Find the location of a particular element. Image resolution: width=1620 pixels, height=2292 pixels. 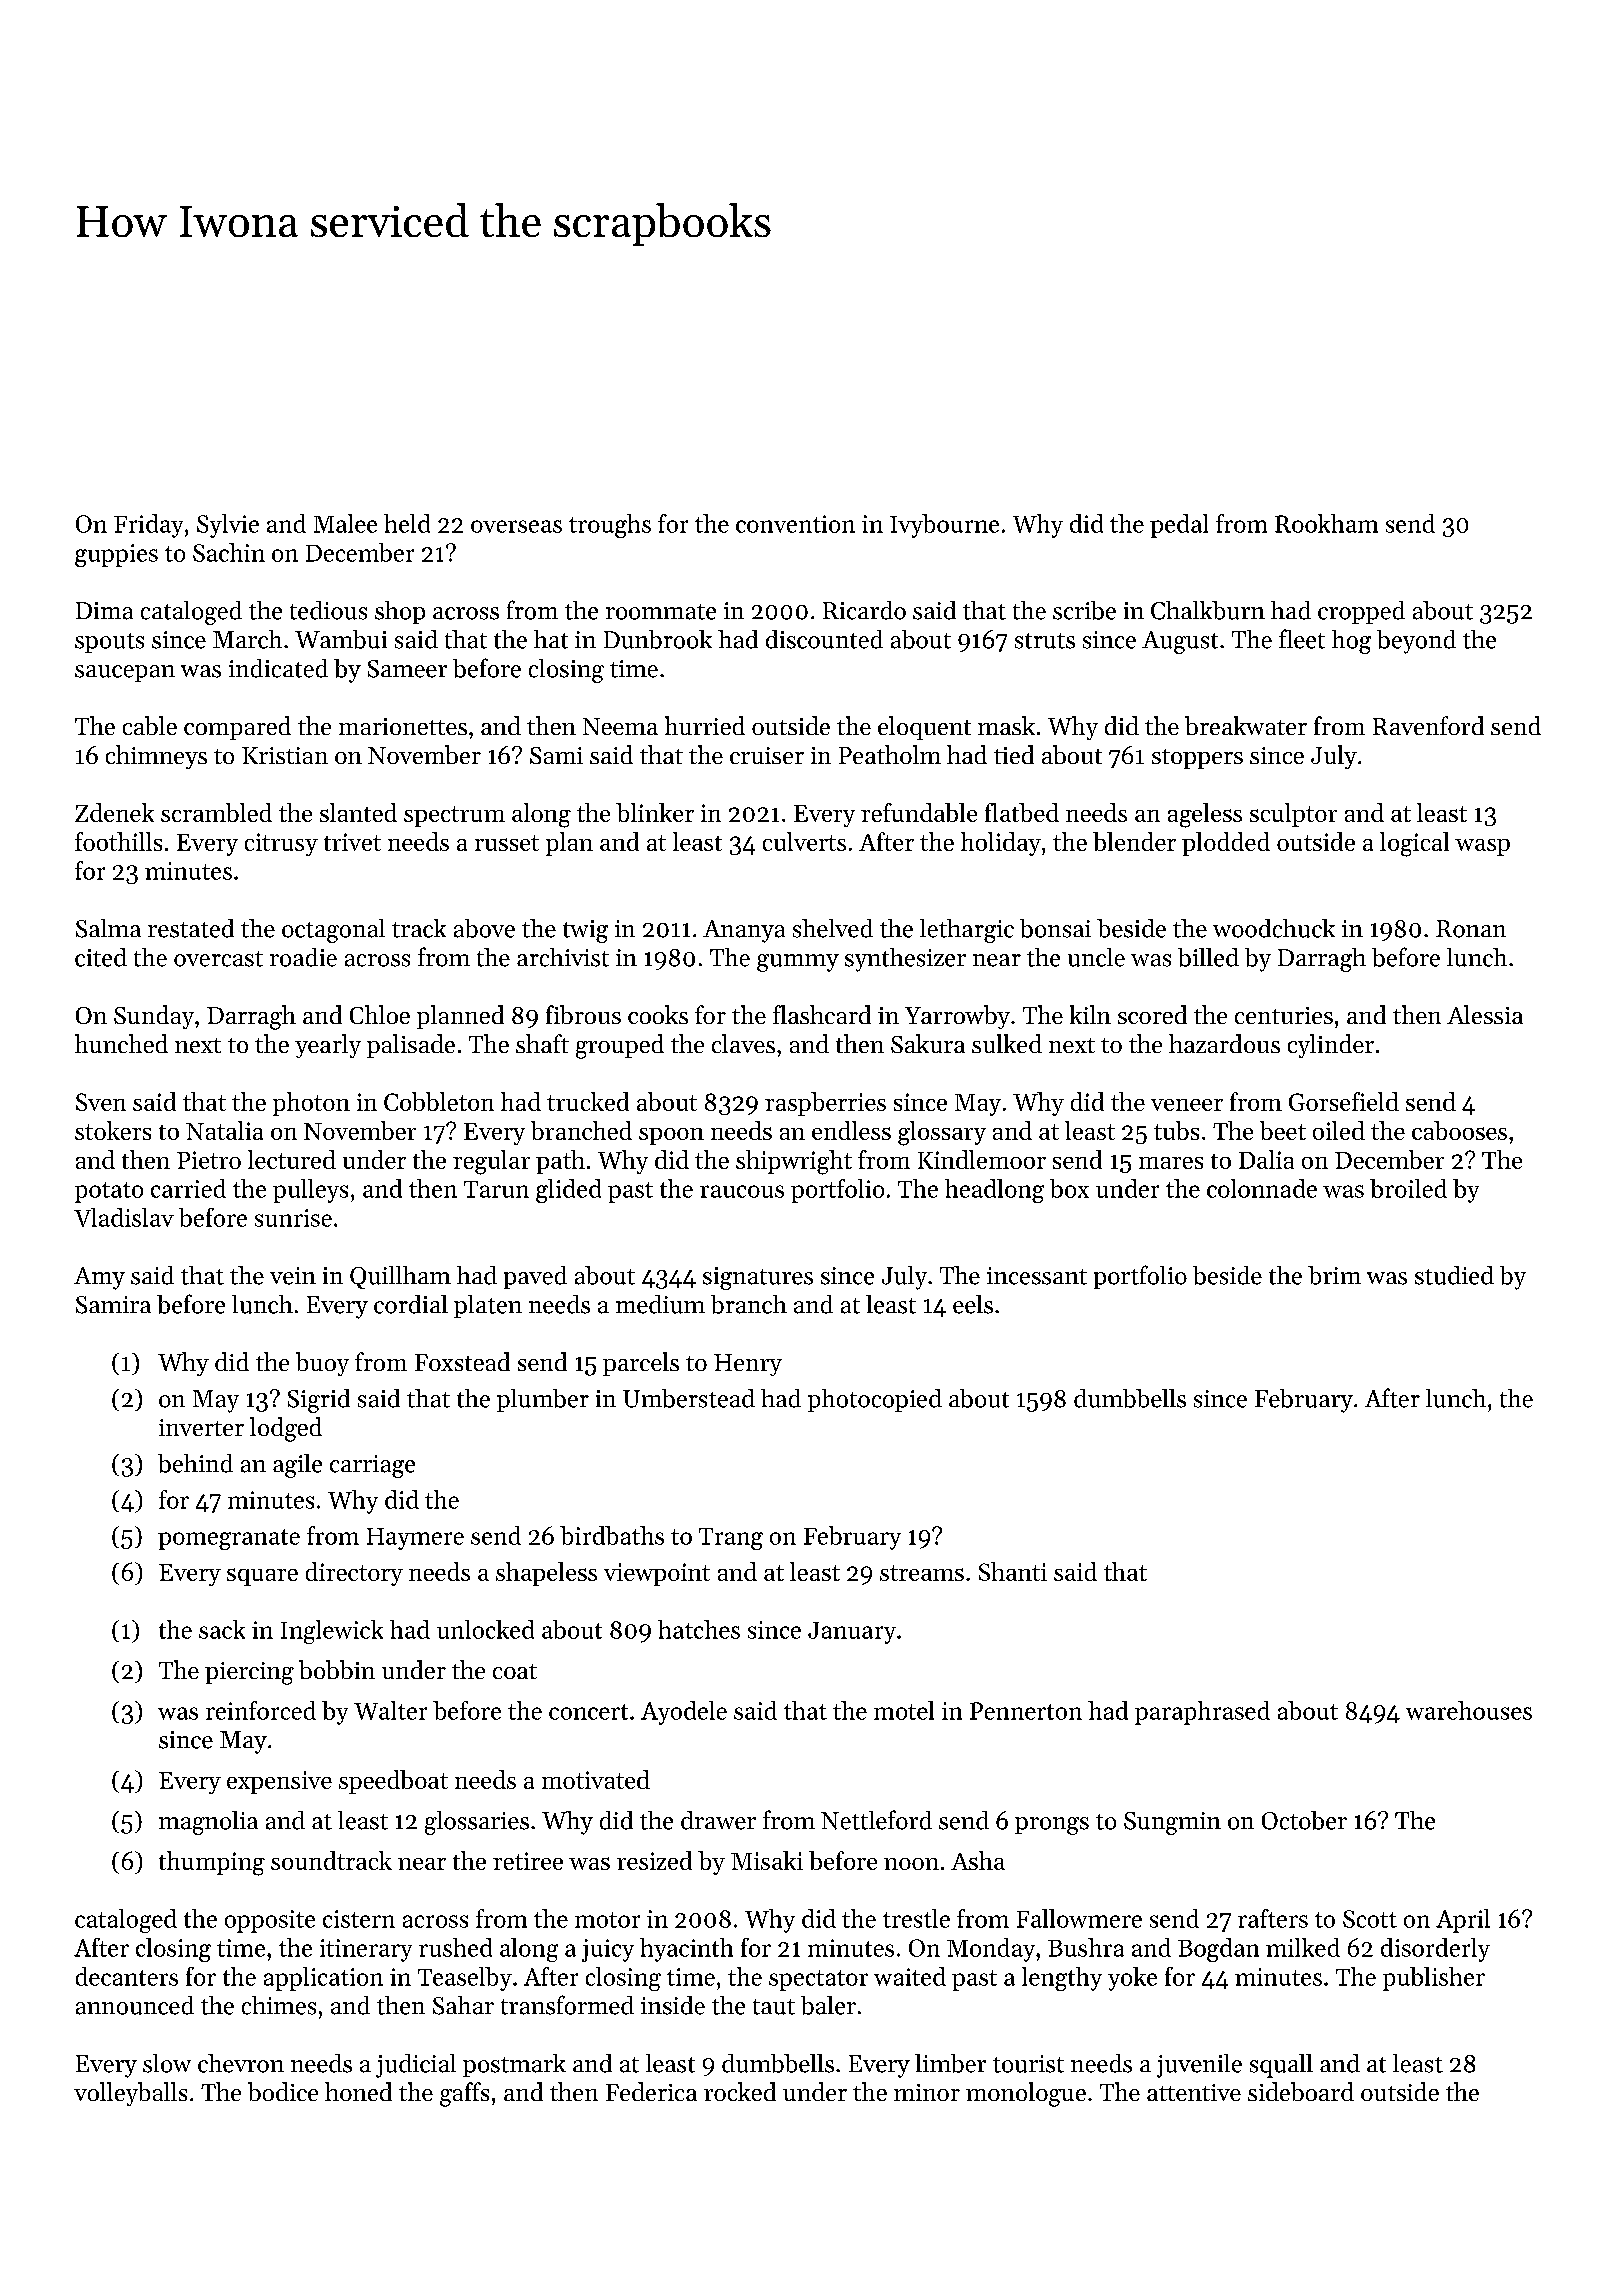

paved is located at coordinates (535, 1277).
